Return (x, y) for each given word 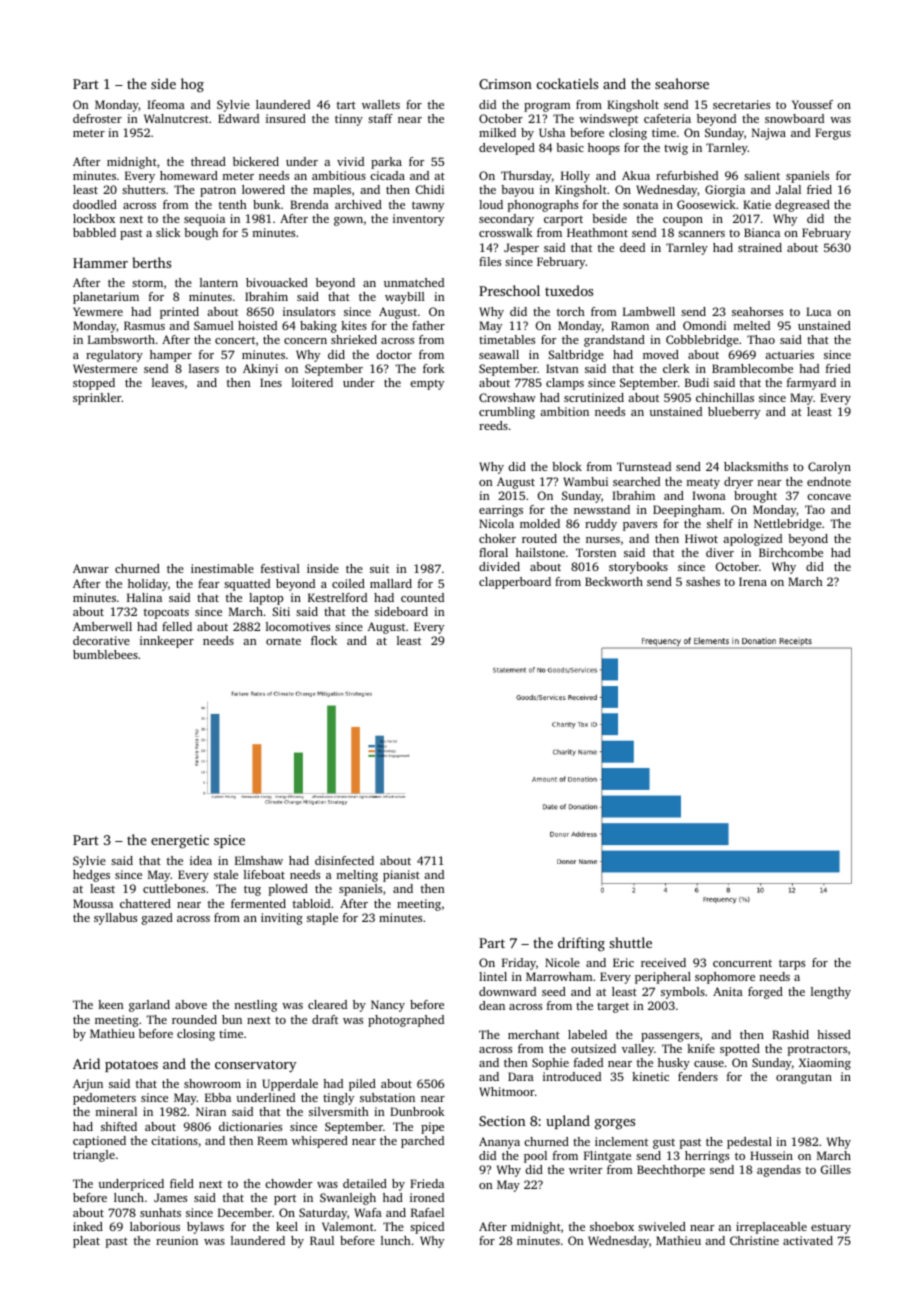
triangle (94, 1156)
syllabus (115, 919)
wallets (381, 104)
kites (354, 325)
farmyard (811, 384)
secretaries (741, 104)
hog (192, 85)
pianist (401, 876)
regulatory (114, 356)
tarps (792, 964)
